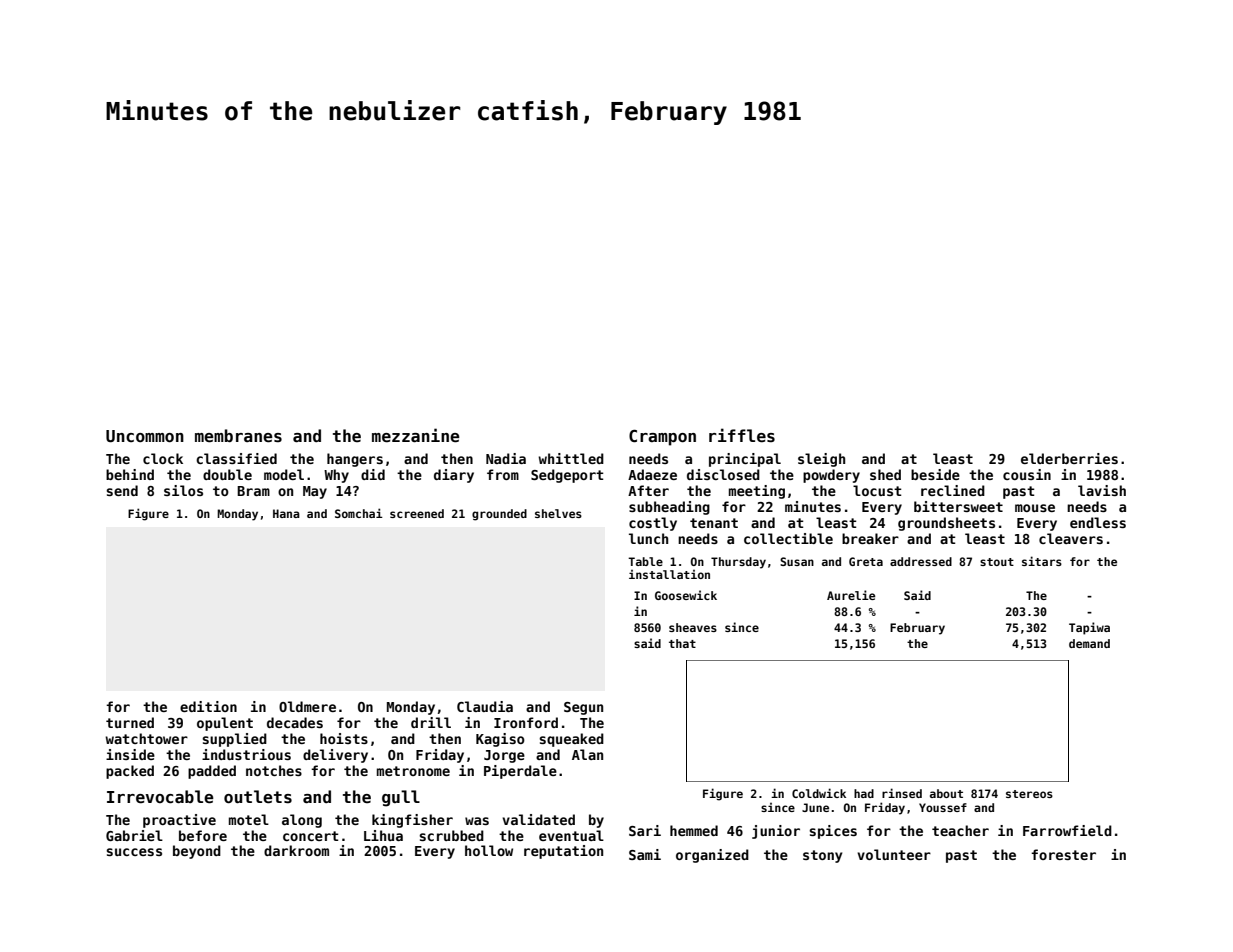 Image resolution: width=1233 pixels, height=952 pixels. I want to click on After, so click(648, 490).
